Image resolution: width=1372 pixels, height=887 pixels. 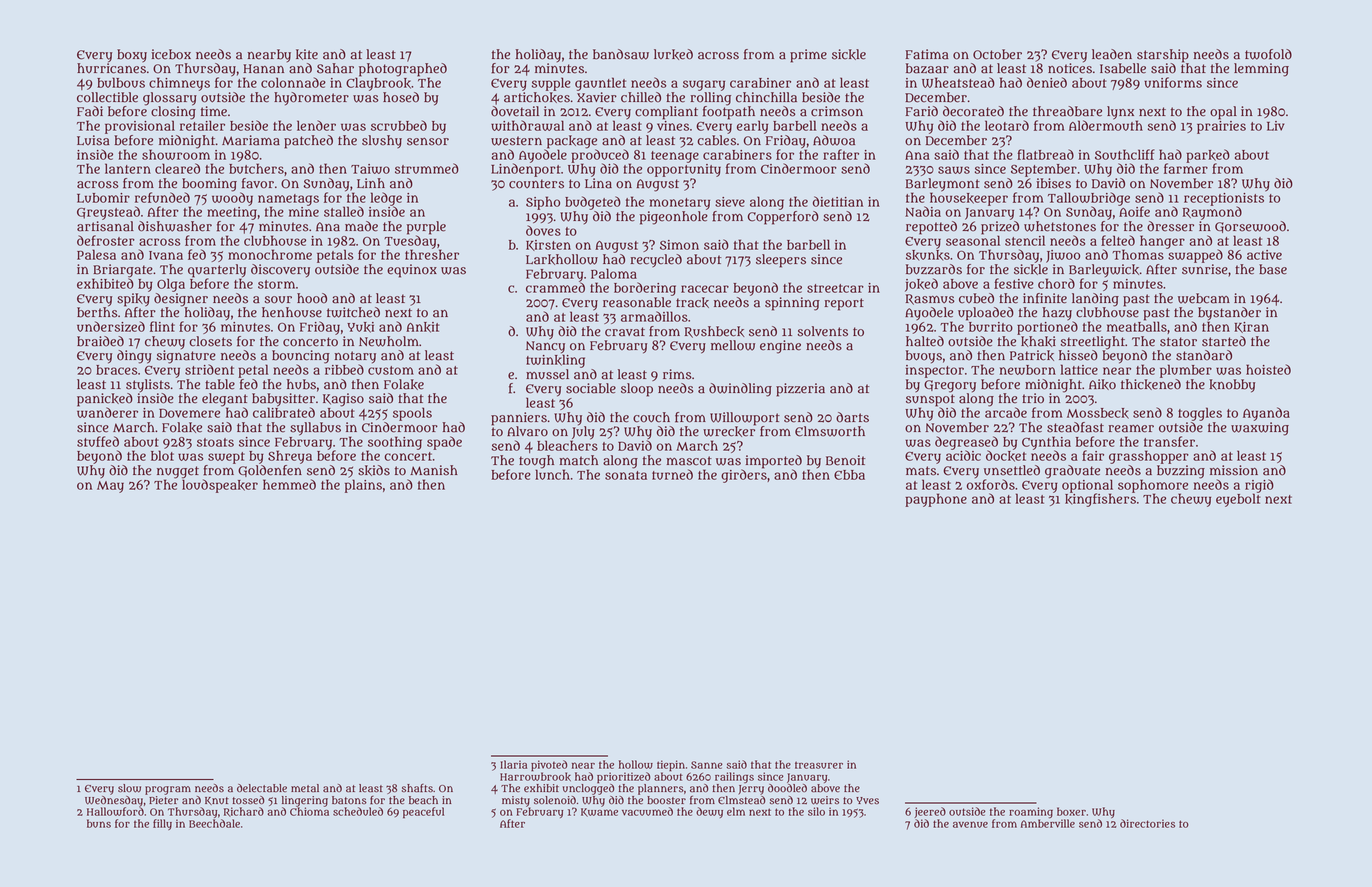 What do you see at coordinates (1163, 56) in the image?
I see `starship` at bounding box center [1163, 56].
